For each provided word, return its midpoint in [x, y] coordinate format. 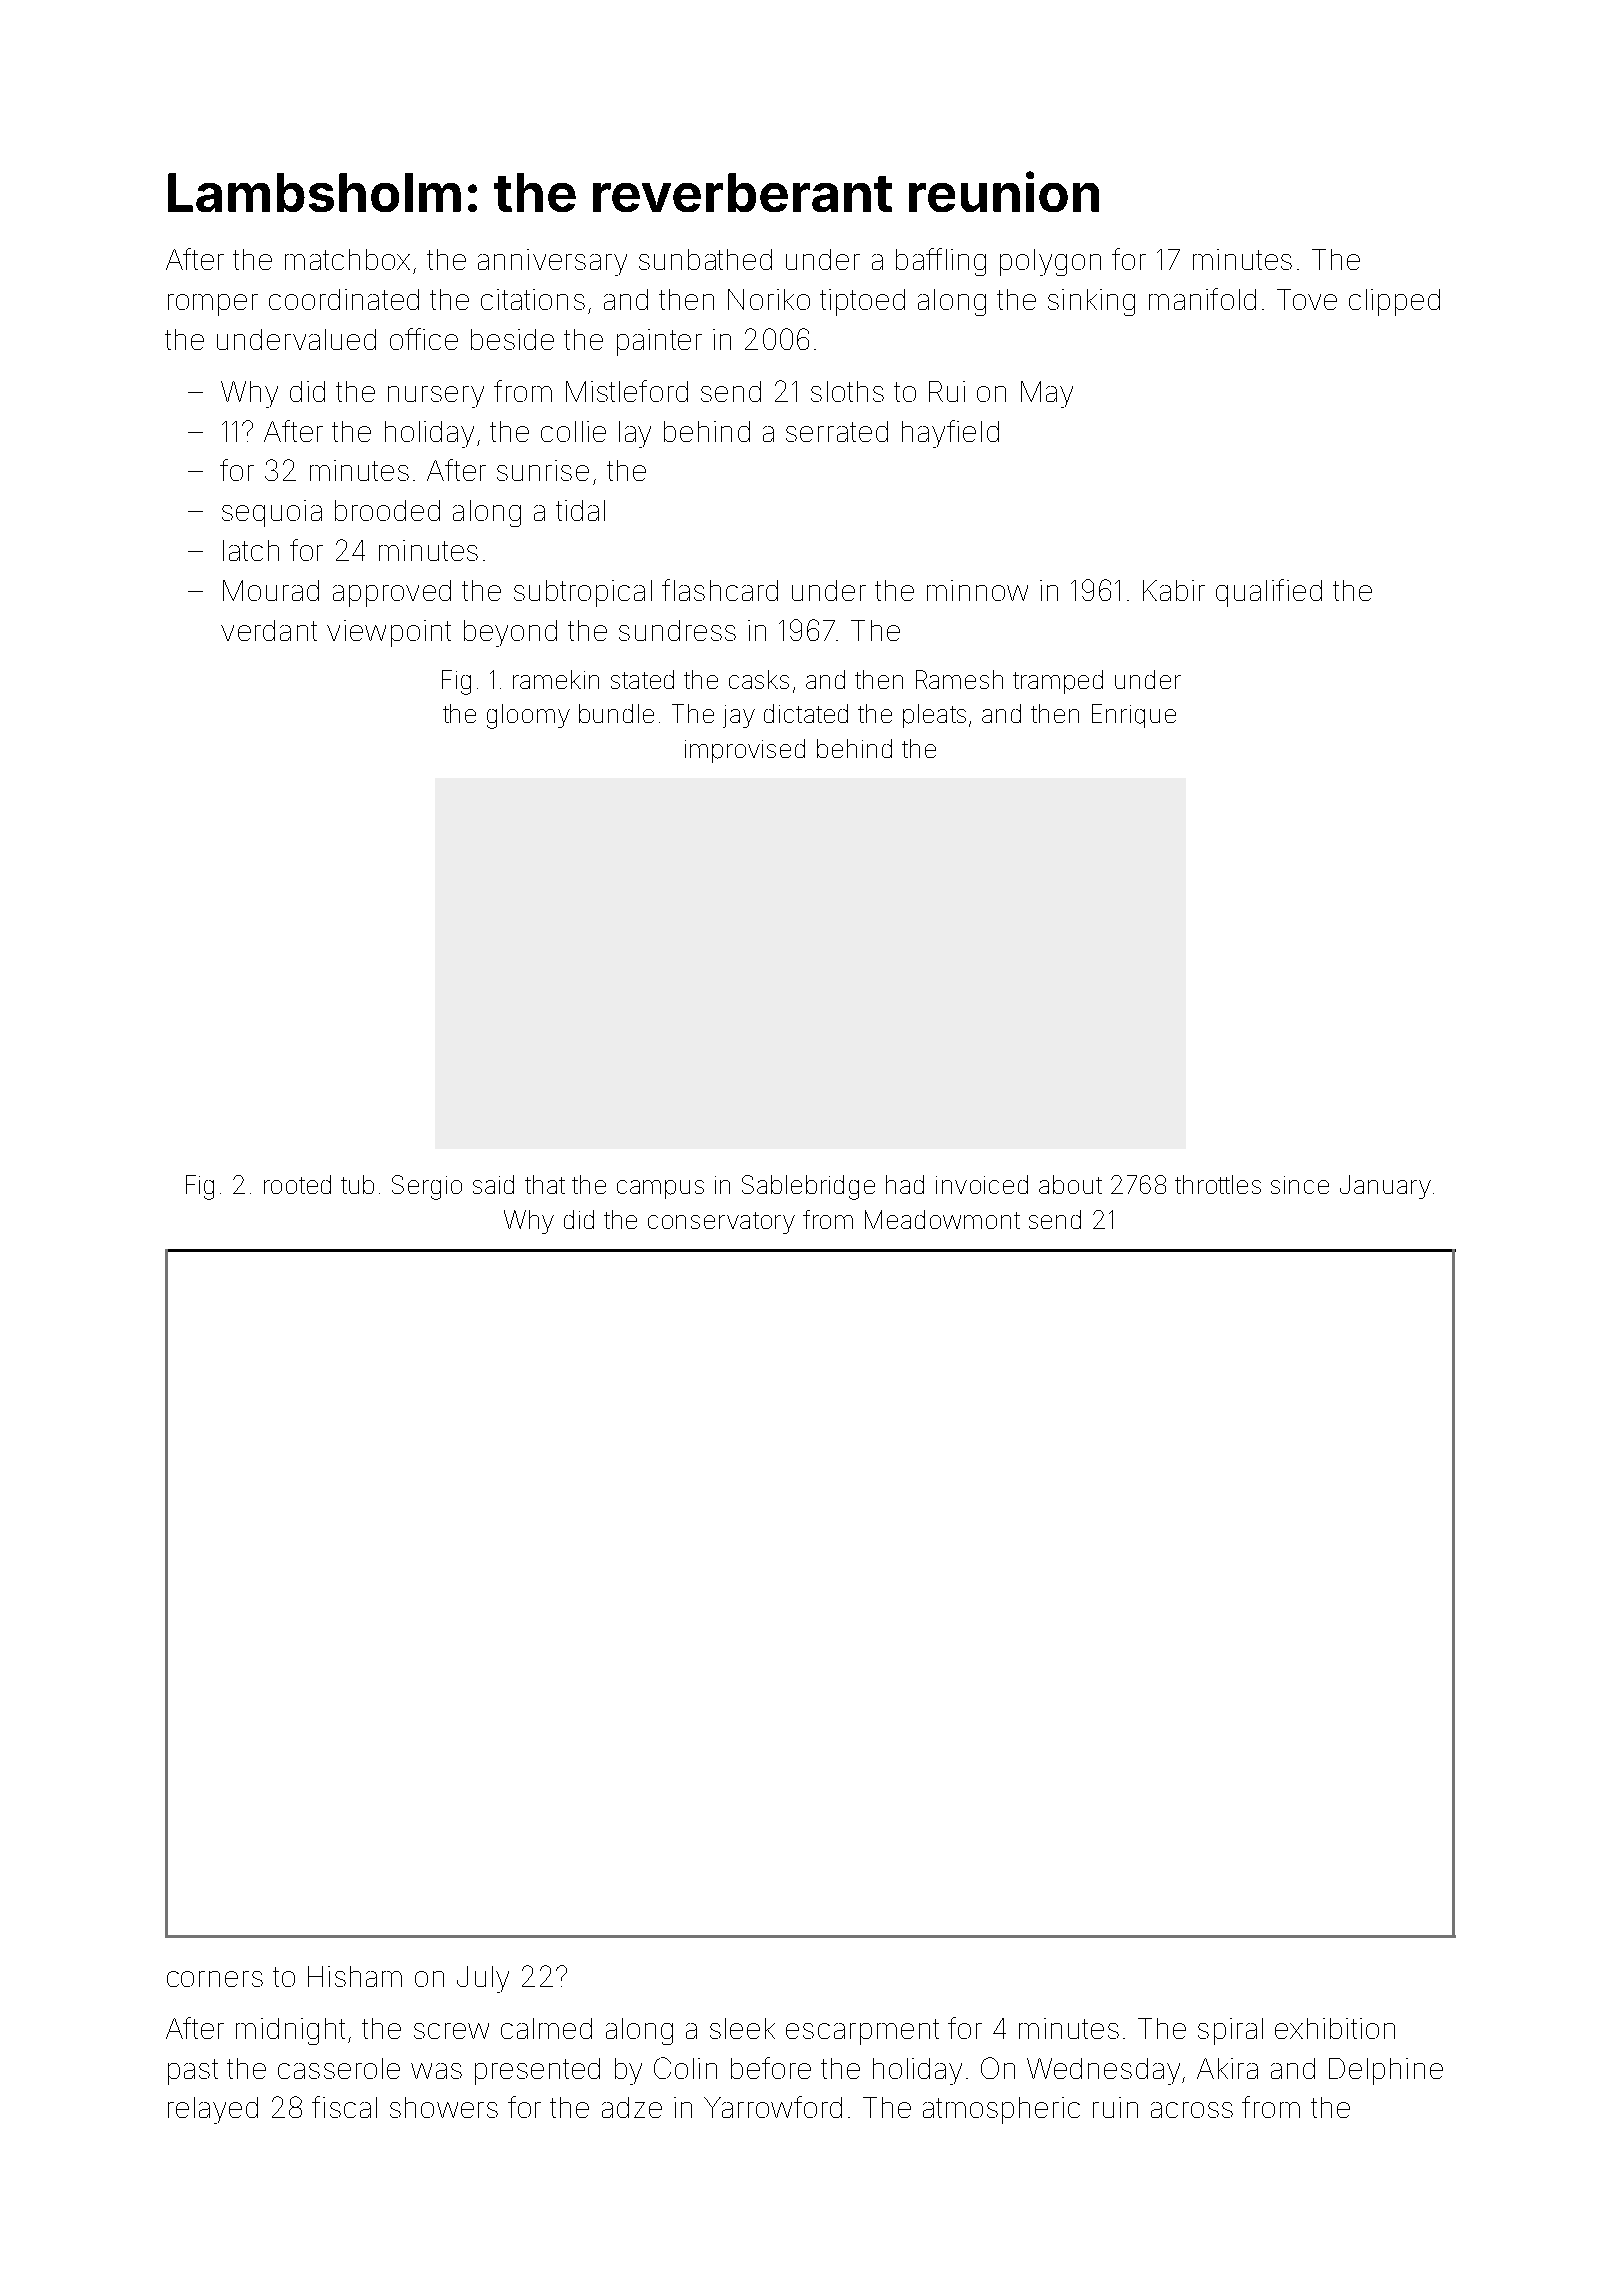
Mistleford [627, 391]
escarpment [862, 2032]
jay [739, 716]
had [905, 1184]
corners [215, 1979]
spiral [1230, 2031]
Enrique [1134, 716]
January [1385, 1187]
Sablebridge [808, 1187]
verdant [269, 630]
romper [213, 305]
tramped [1058, 682]
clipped [1394, 302]
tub [357, 1184]
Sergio [427, 1187]
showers [444, 2107]
